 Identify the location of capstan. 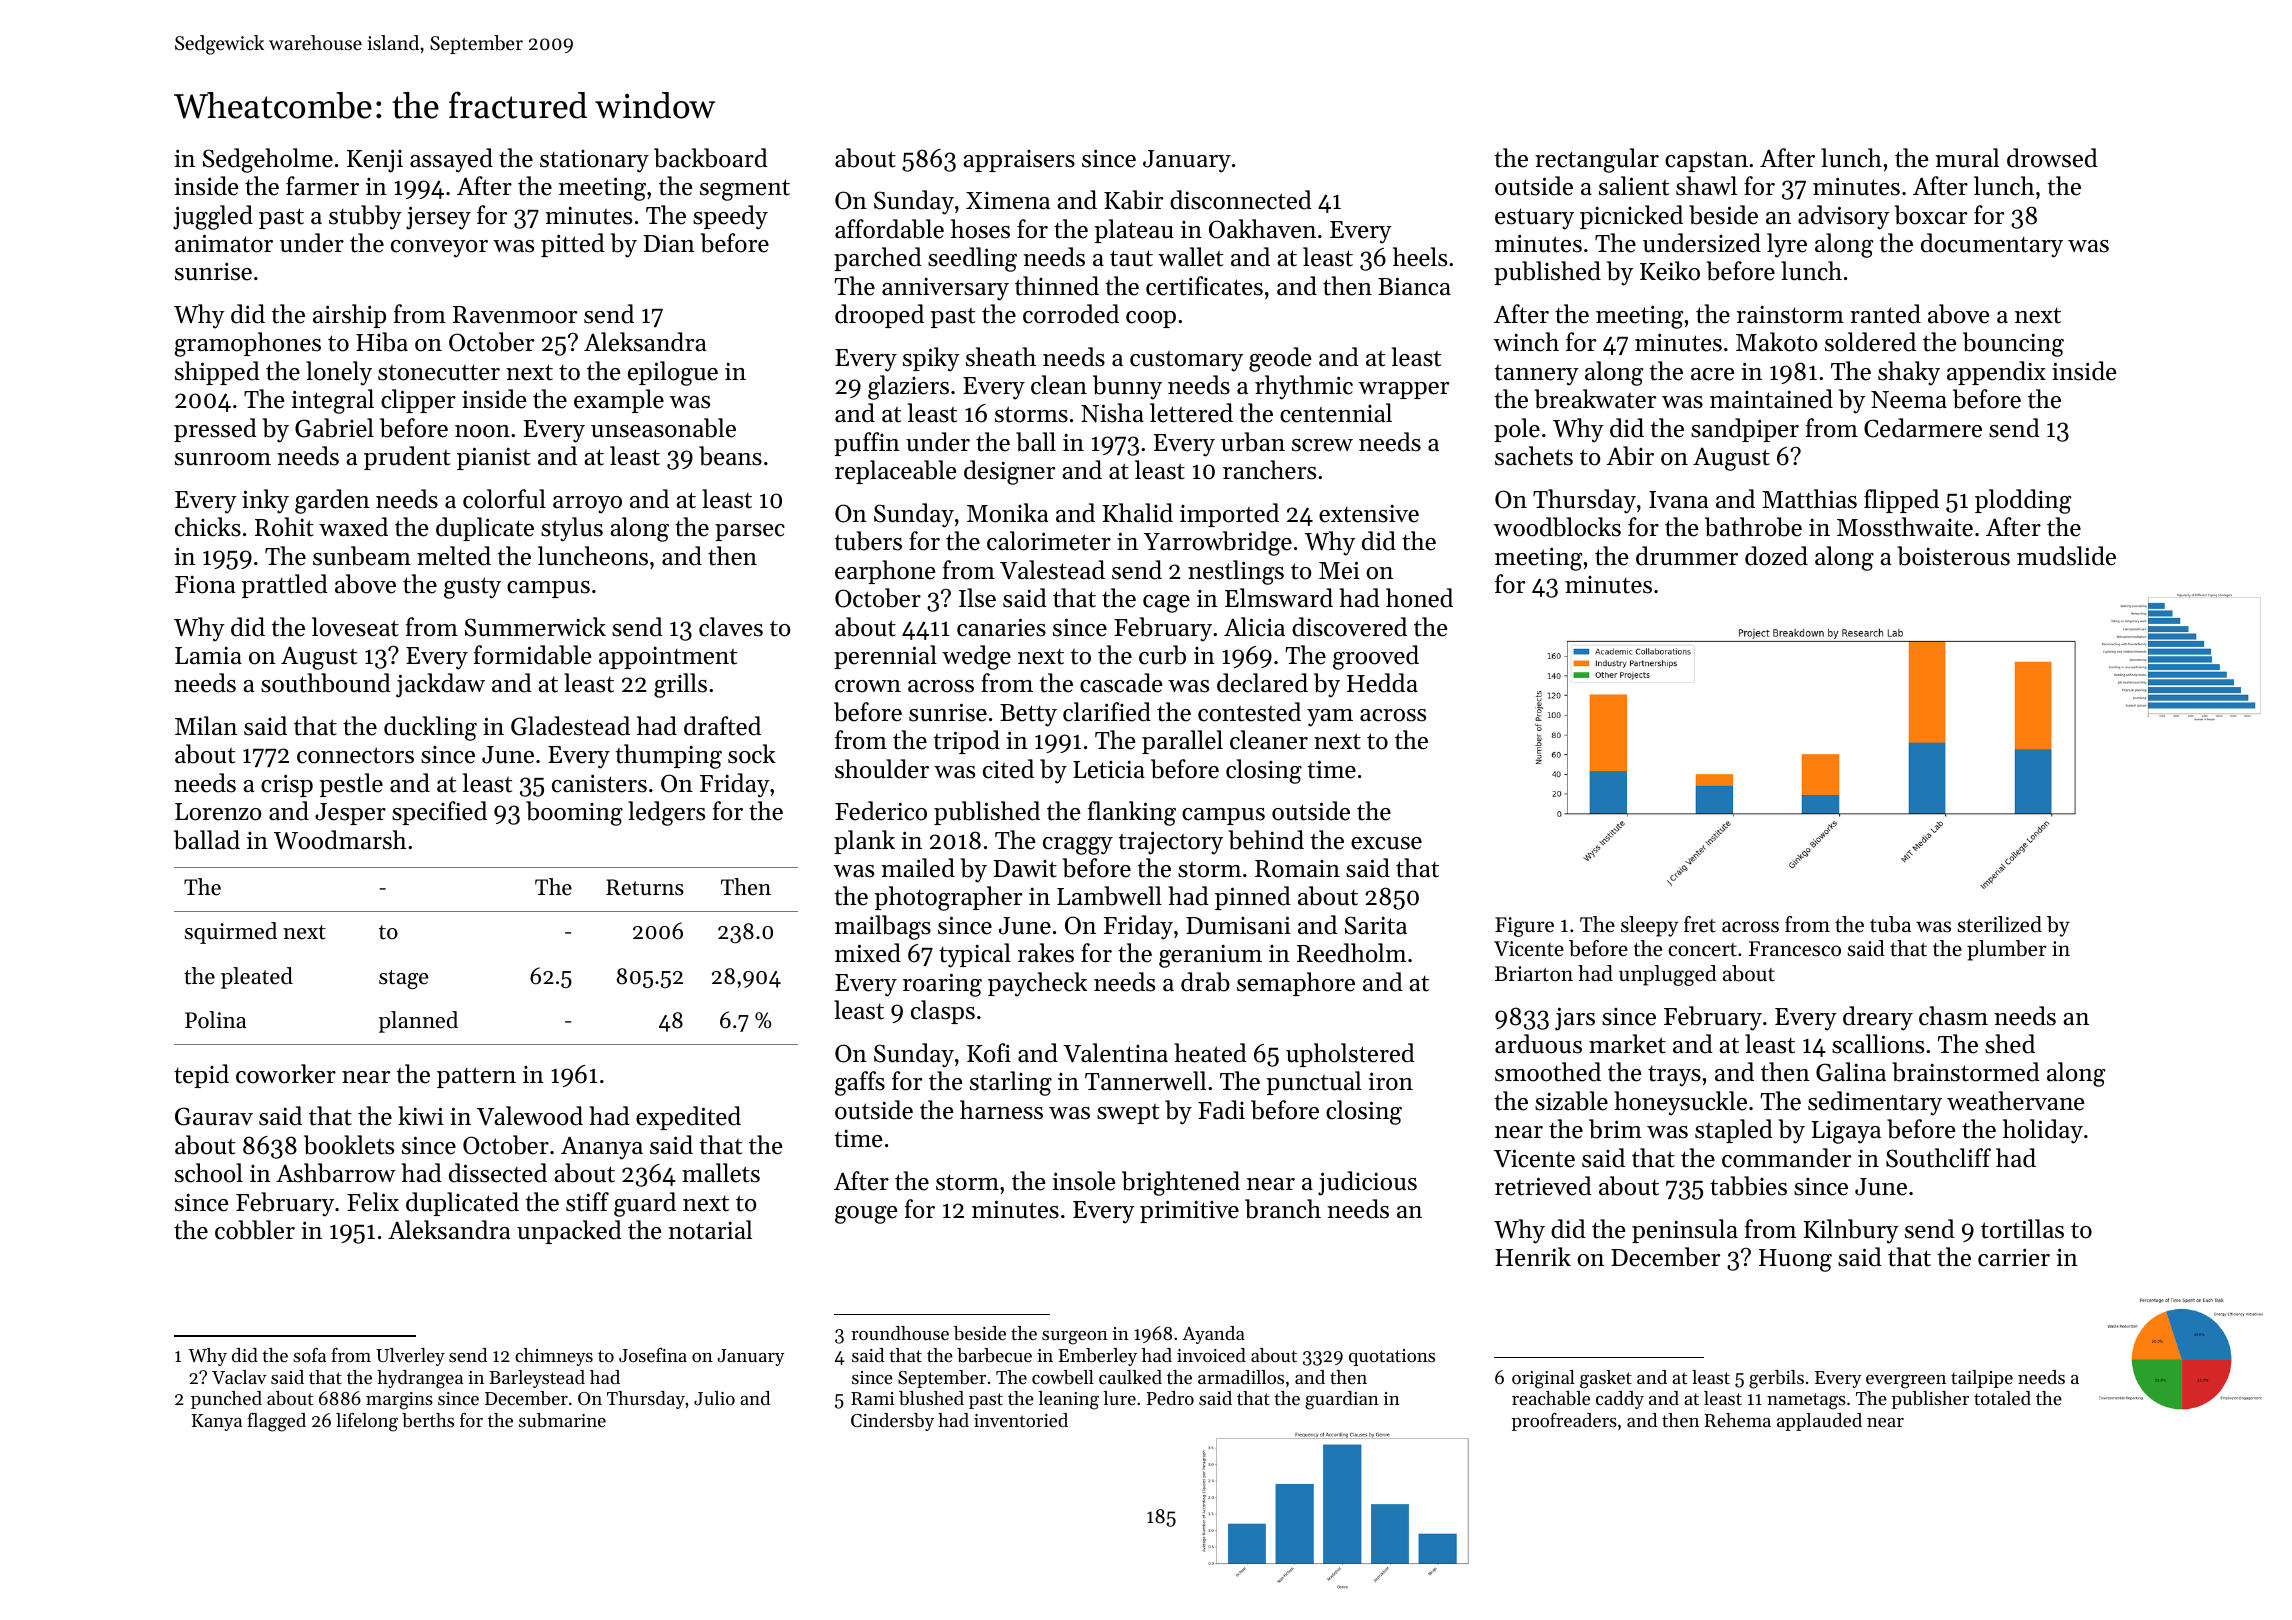
(1706, 161).
